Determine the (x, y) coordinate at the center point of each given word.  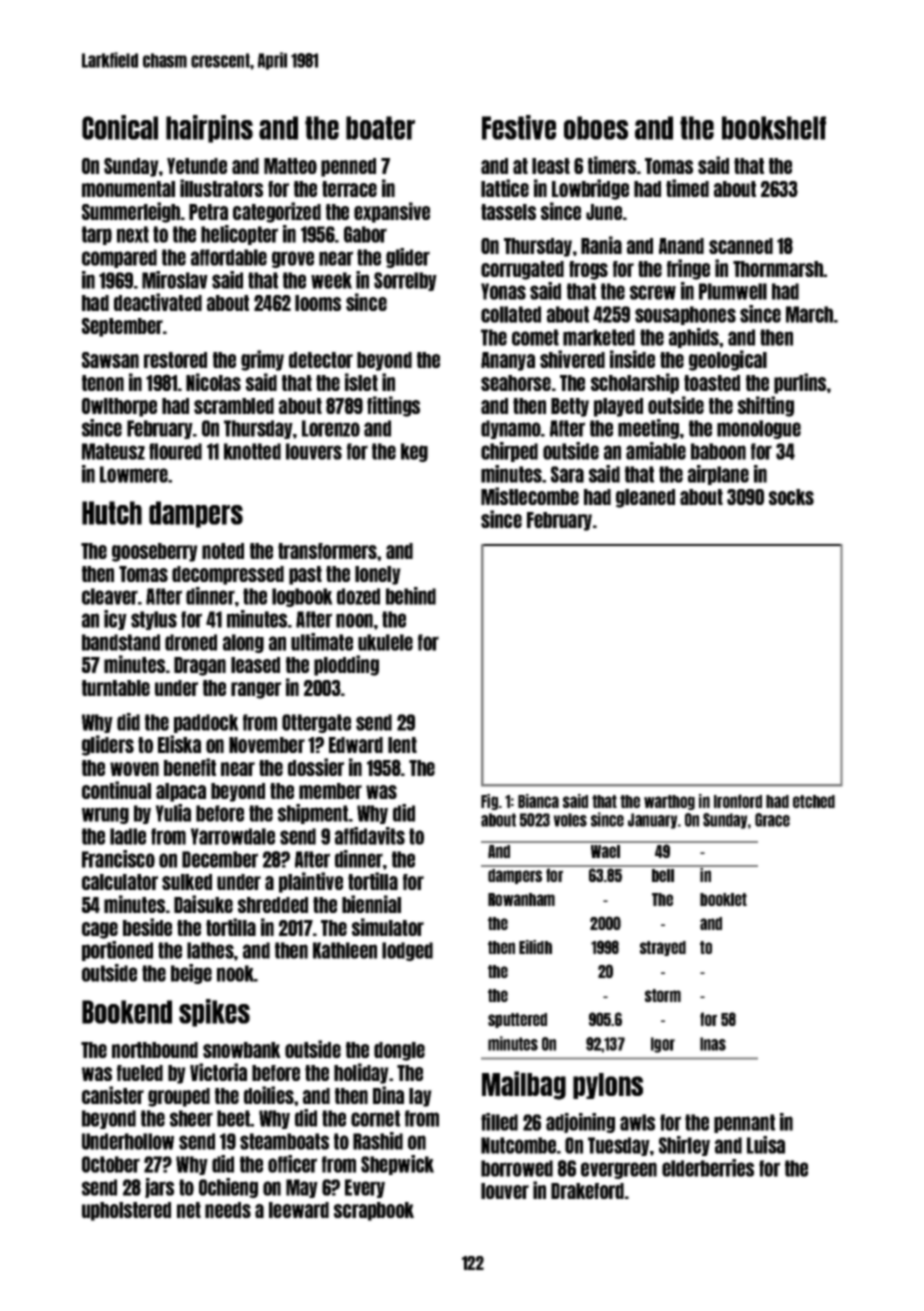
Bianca (538, 801)
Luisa (766, 1145)
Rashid (378, 1141)
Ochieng (228, 1188)
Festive (519, 127)
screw (653, 292)
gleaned (645, 498)
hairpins (209, 129)
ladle (128, 836)
